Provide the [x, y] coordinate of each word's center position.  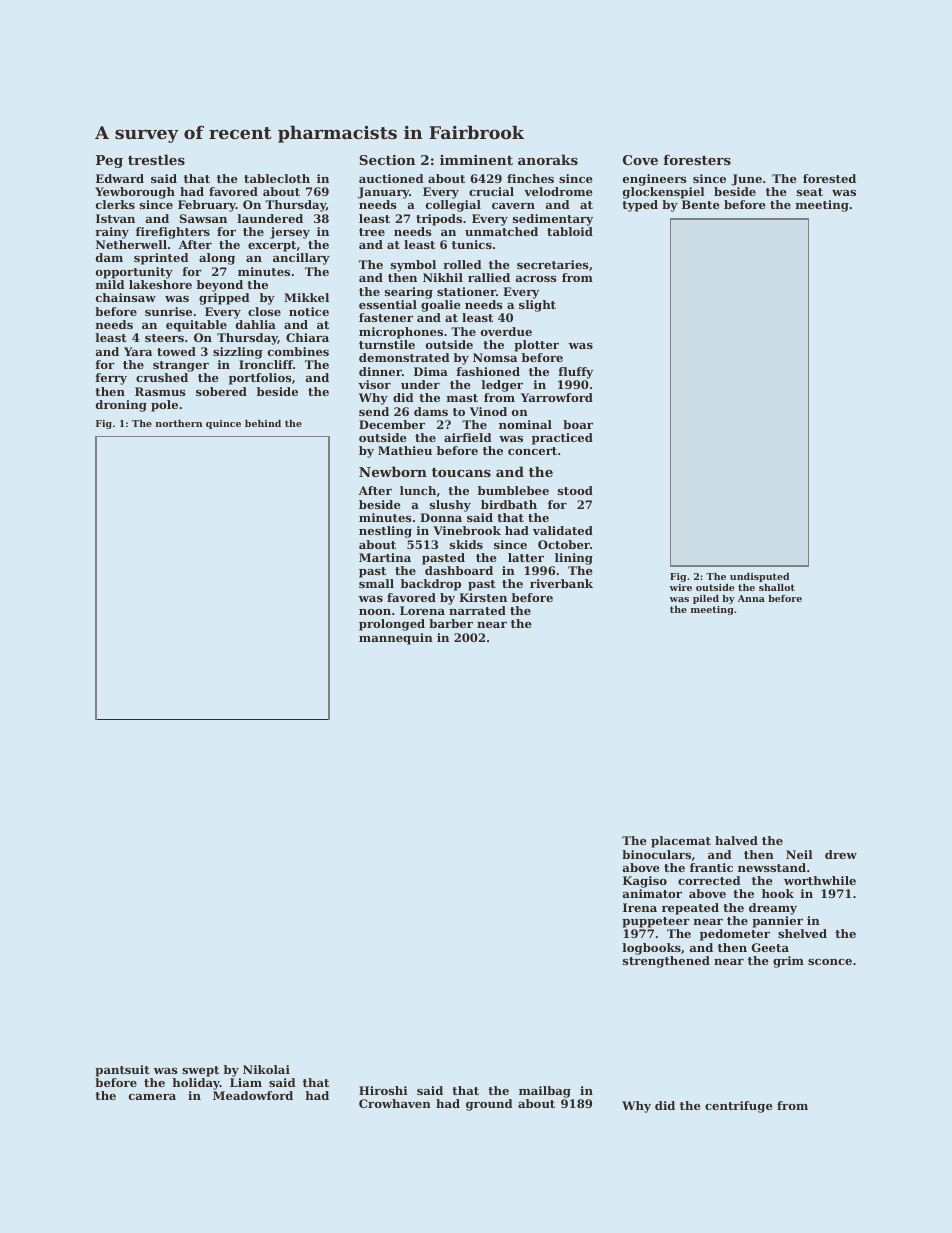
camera [152, 1097]
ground [489, 1105]
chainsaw [126, 297]
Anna [751, 598]
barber [451, 623]
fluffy [575, 373]
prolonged [392, 625]
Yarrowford [557, 397]
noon [375, 612]
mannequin [396, 639]
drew [841, 854]
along [217, 259]
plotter [536, 346]
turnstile [387, 344]
